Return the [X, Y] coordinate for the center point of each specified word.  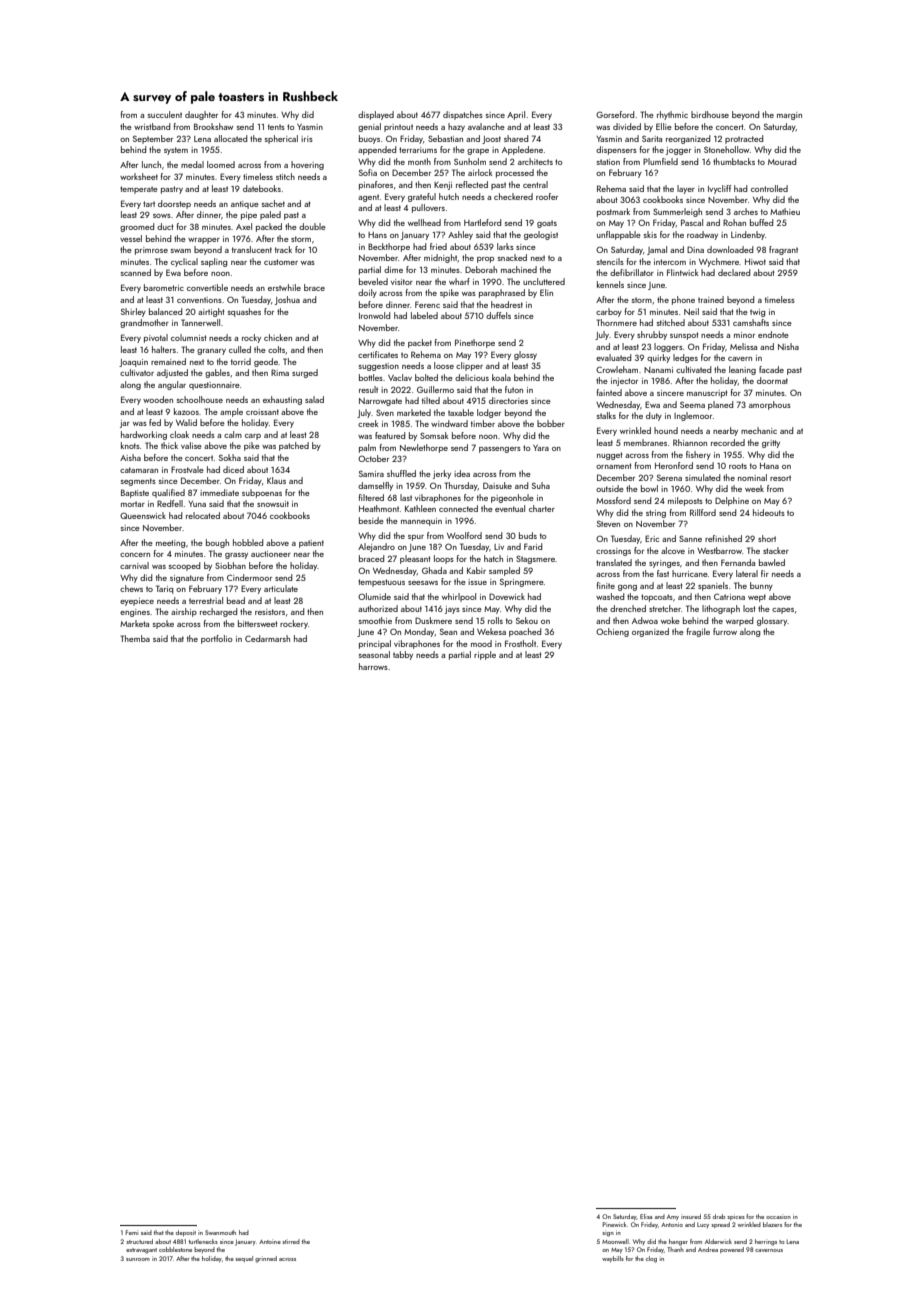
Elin [546, 292]
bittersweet [258, 623]
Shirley [133, 312]
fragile [698, 632]
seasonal [374, 654]
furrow [725, 631]
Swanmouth [220, 1232]
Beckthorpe [389, 247]
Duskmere [433, 620]
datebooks [262, 188]
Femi [132, 1232]
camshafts [751, 322]
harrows [373, 666]
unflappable [619, 235]
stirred [291, 1241]
